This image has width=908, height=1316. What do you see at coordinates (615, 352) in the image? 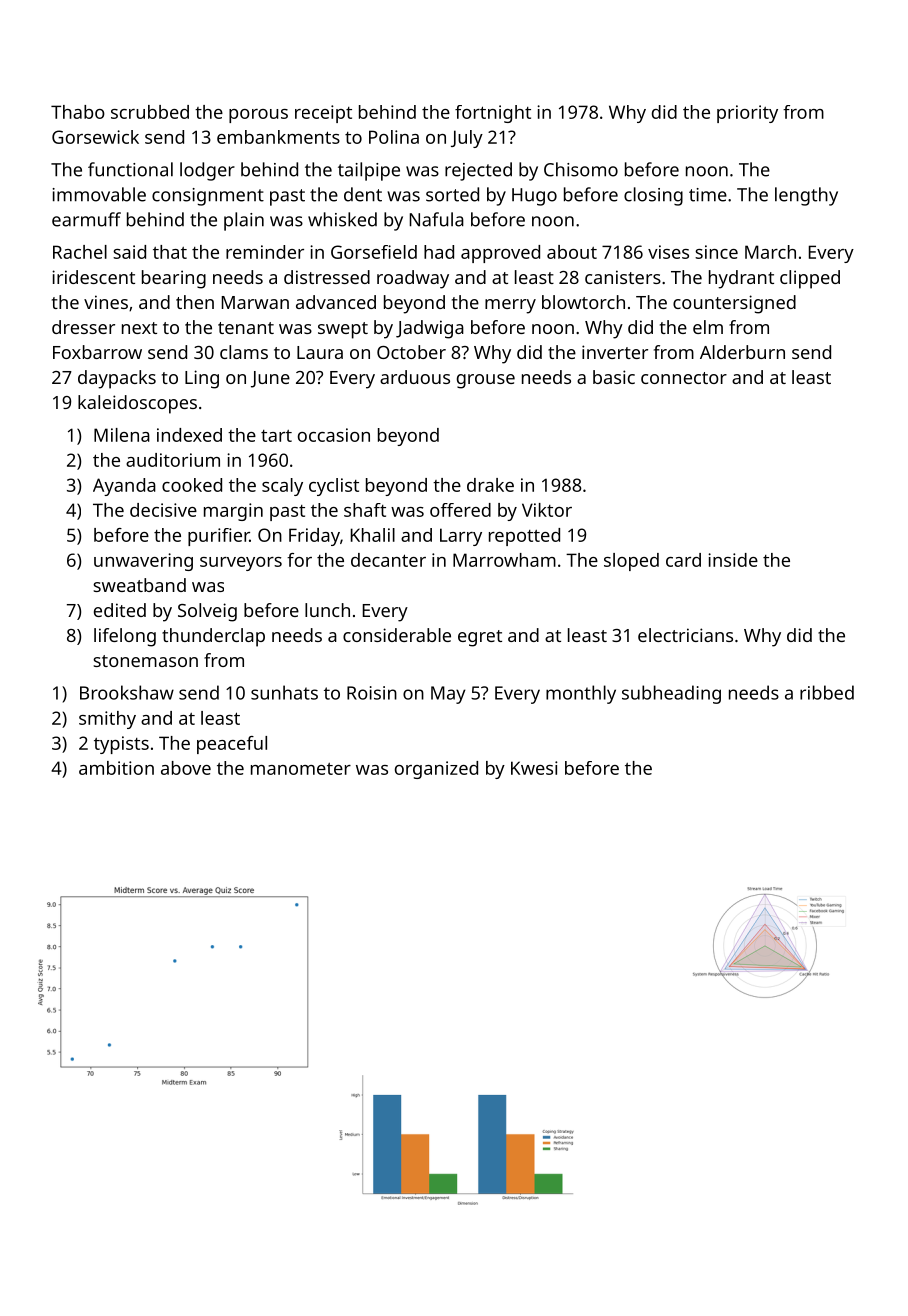
I see `inverter` at bounding box center [615, 352].
